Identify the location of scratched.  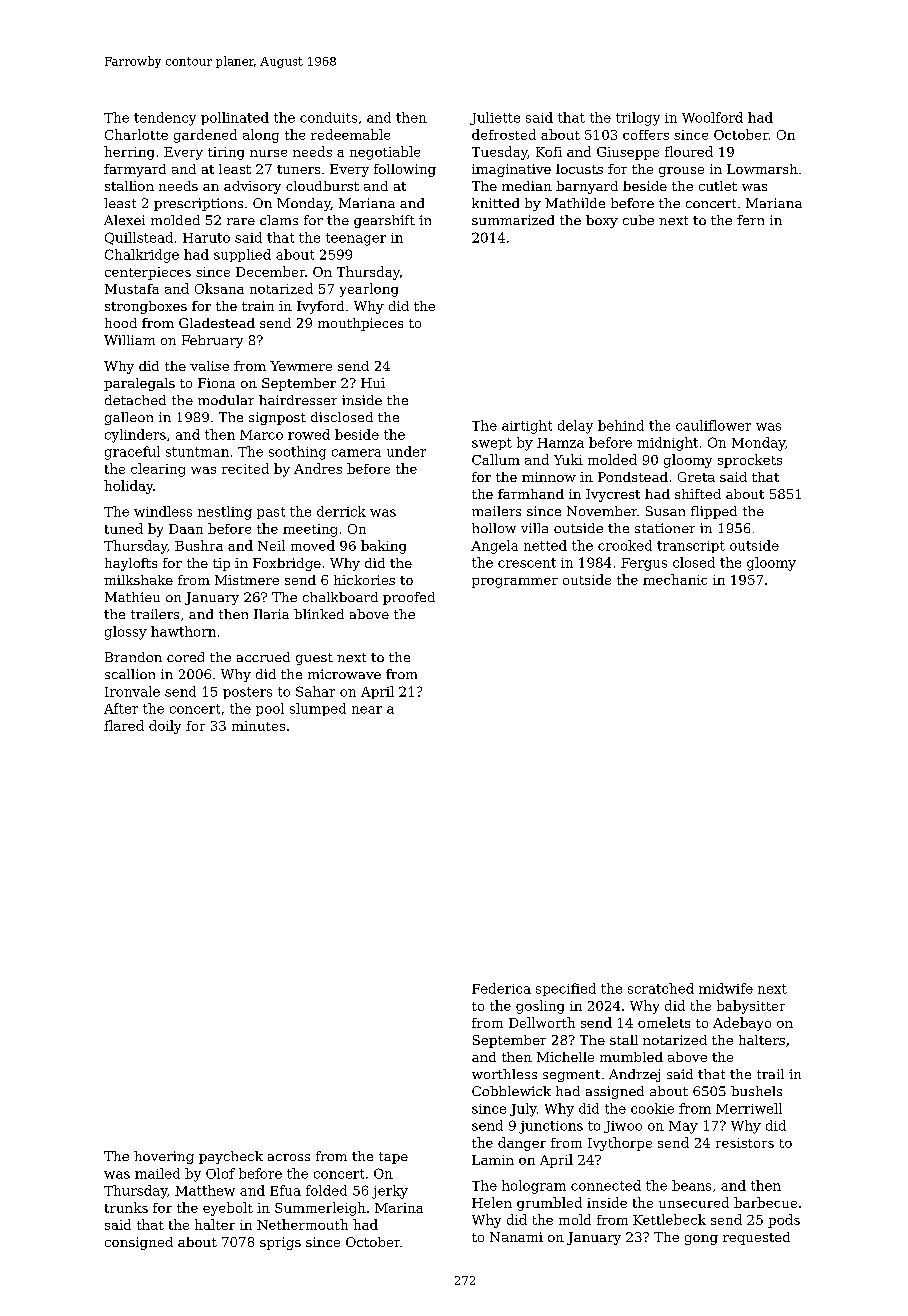
(661, 988).
